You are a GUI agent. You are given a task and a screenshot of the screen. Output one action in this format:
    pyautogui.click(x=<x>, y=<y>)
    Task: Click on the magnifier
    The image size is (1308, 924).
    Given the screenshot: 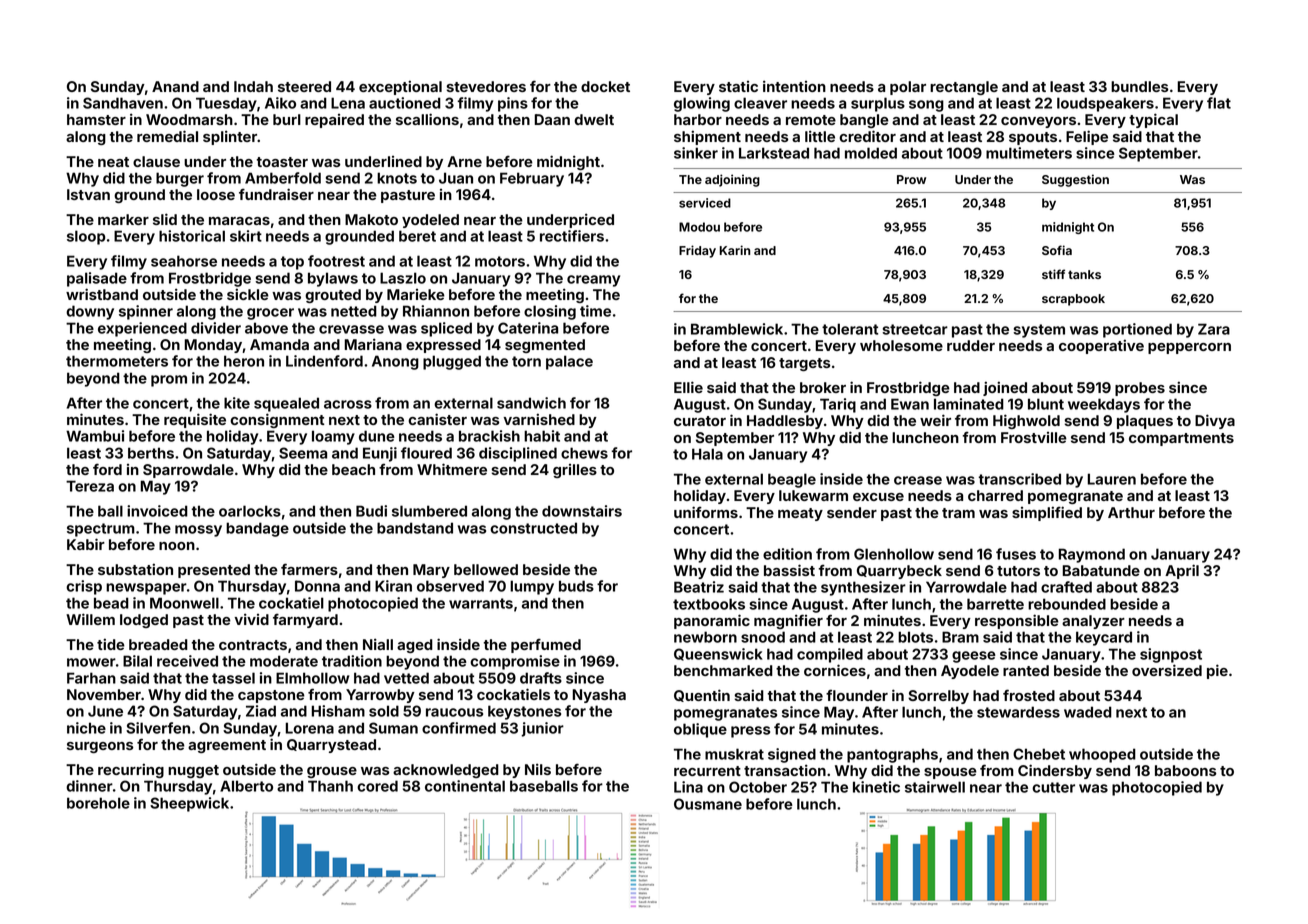 What is the action you would take?
    pyautogui.click(x=788, y=621)
